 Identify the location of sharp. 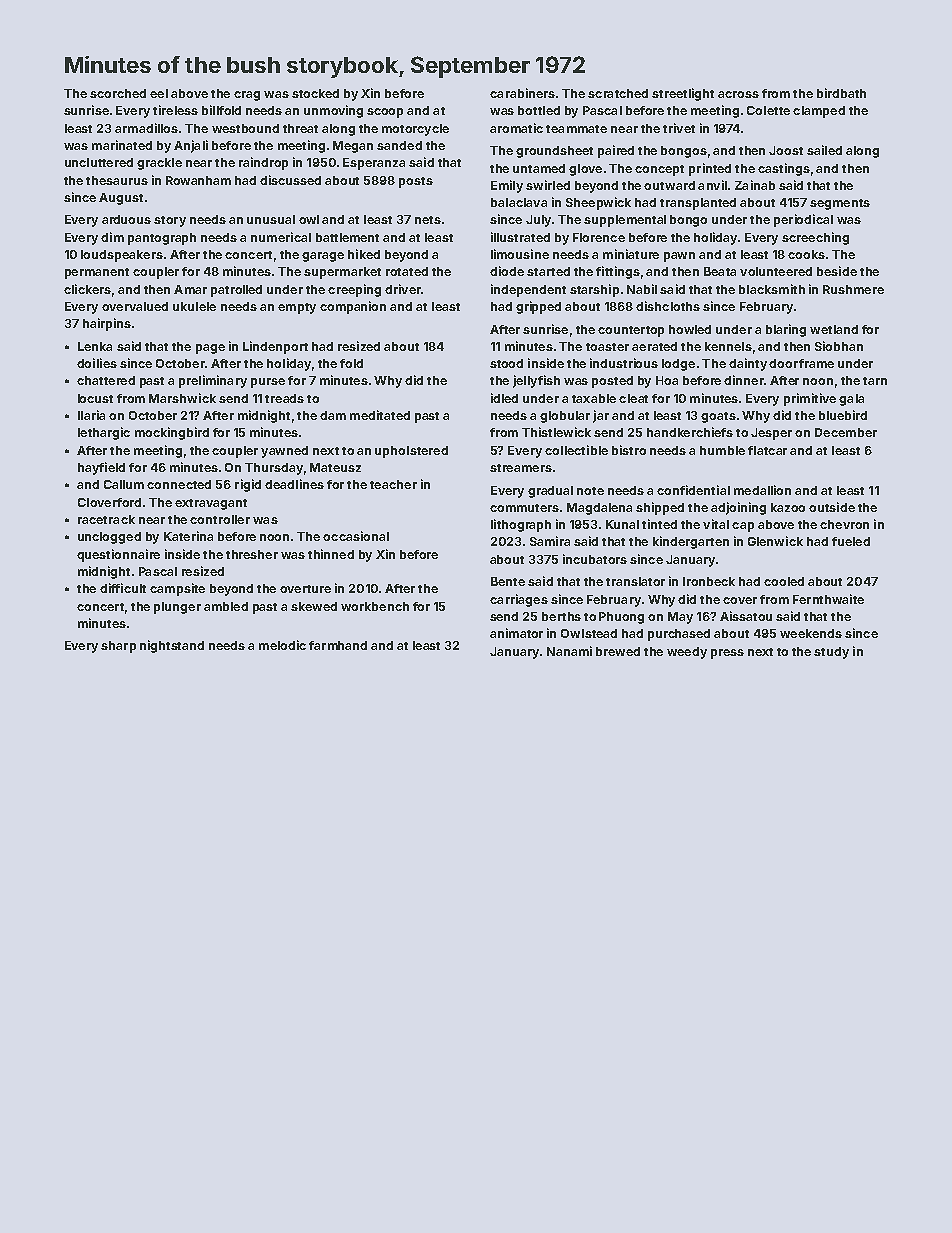
(118, 647).
